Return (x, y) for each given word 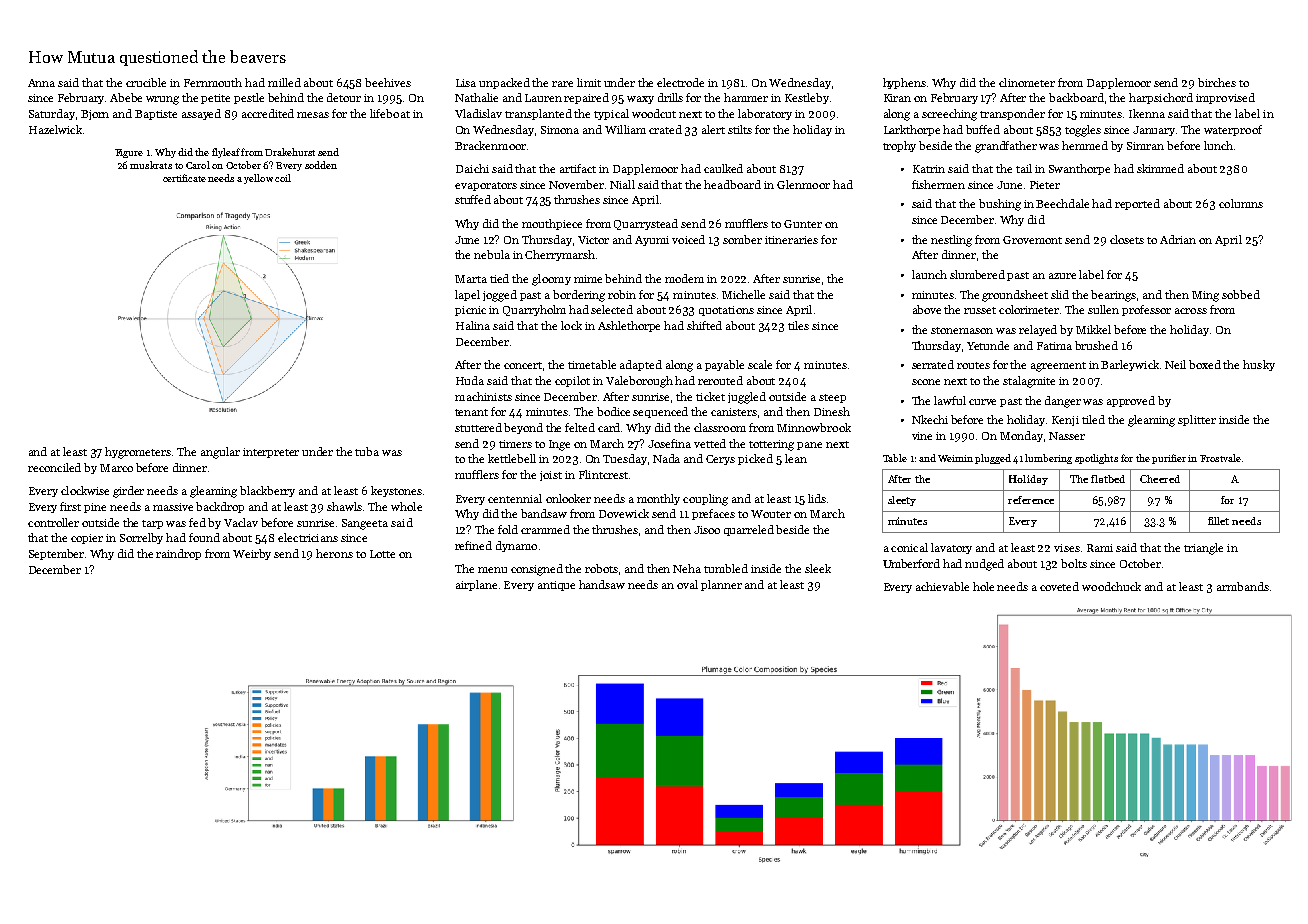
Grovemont (1032, 240)
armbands (1243, 586)
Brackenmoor (490, 145)
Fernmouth (213, 82)
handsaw (602, 584)
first (70, 506)
